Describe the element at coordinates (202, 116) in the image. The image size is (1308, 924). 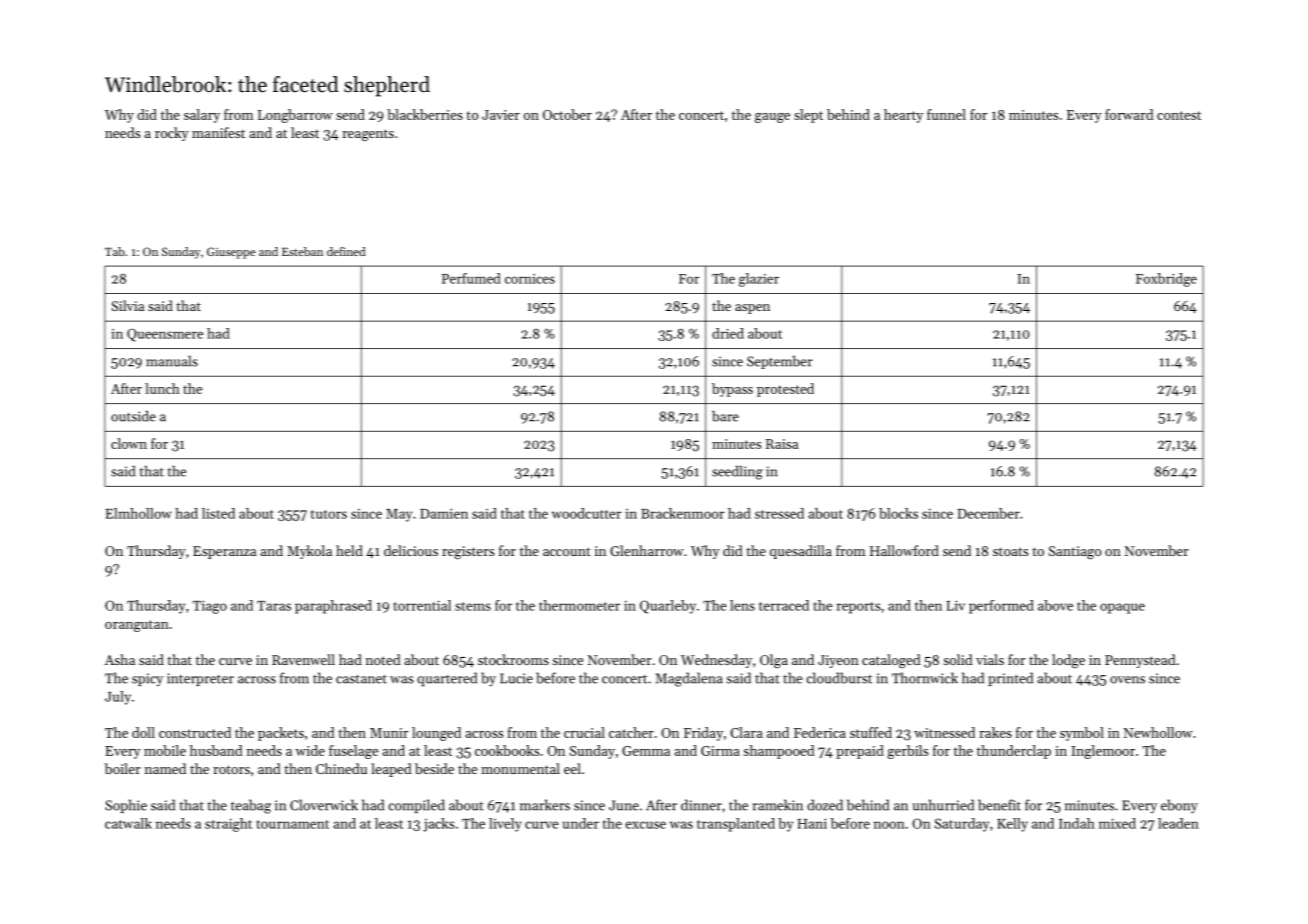
I see `salary` at that location.
